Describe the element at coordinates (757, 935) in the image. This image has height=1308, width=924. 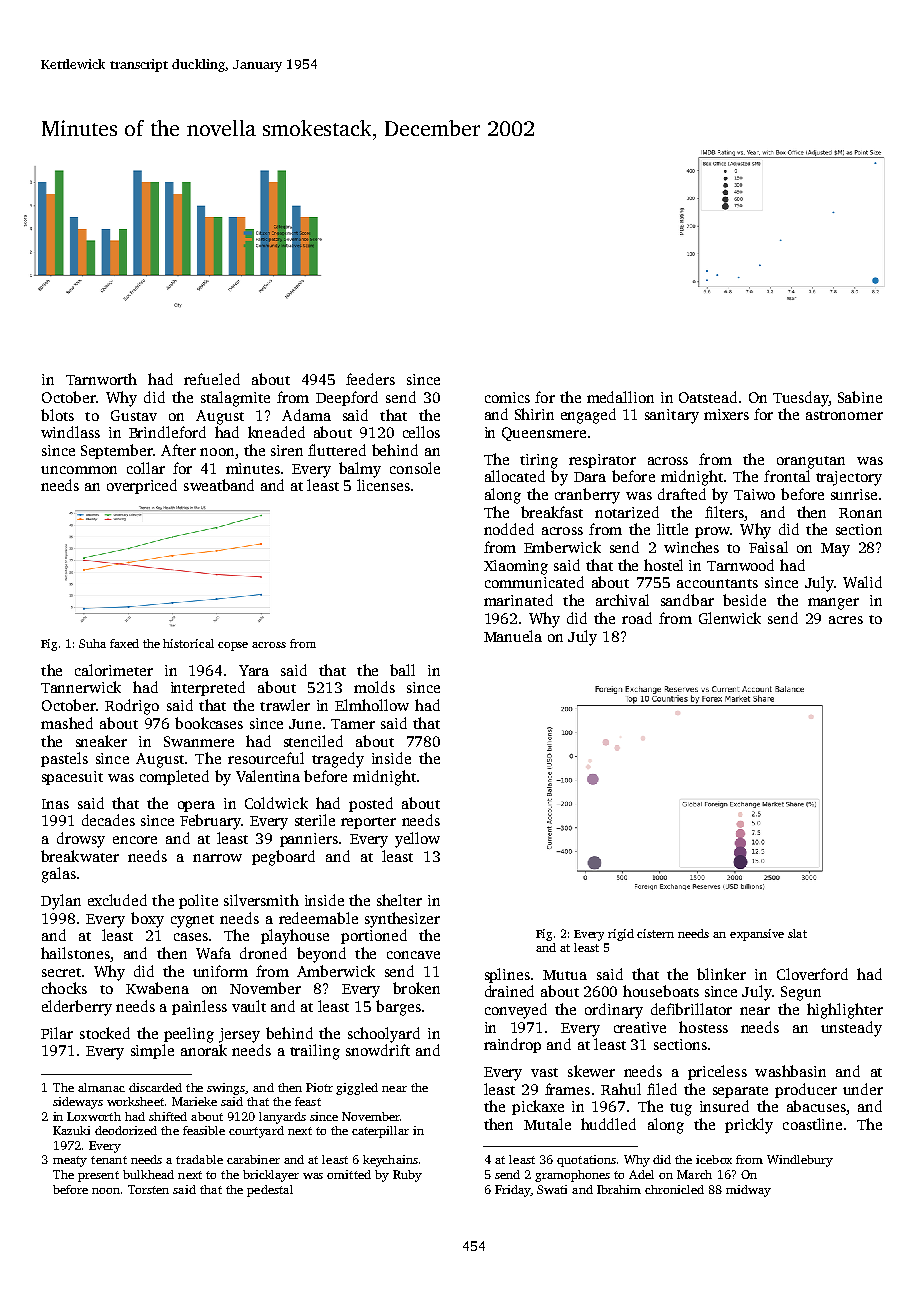
I see `expansive` at that location.
